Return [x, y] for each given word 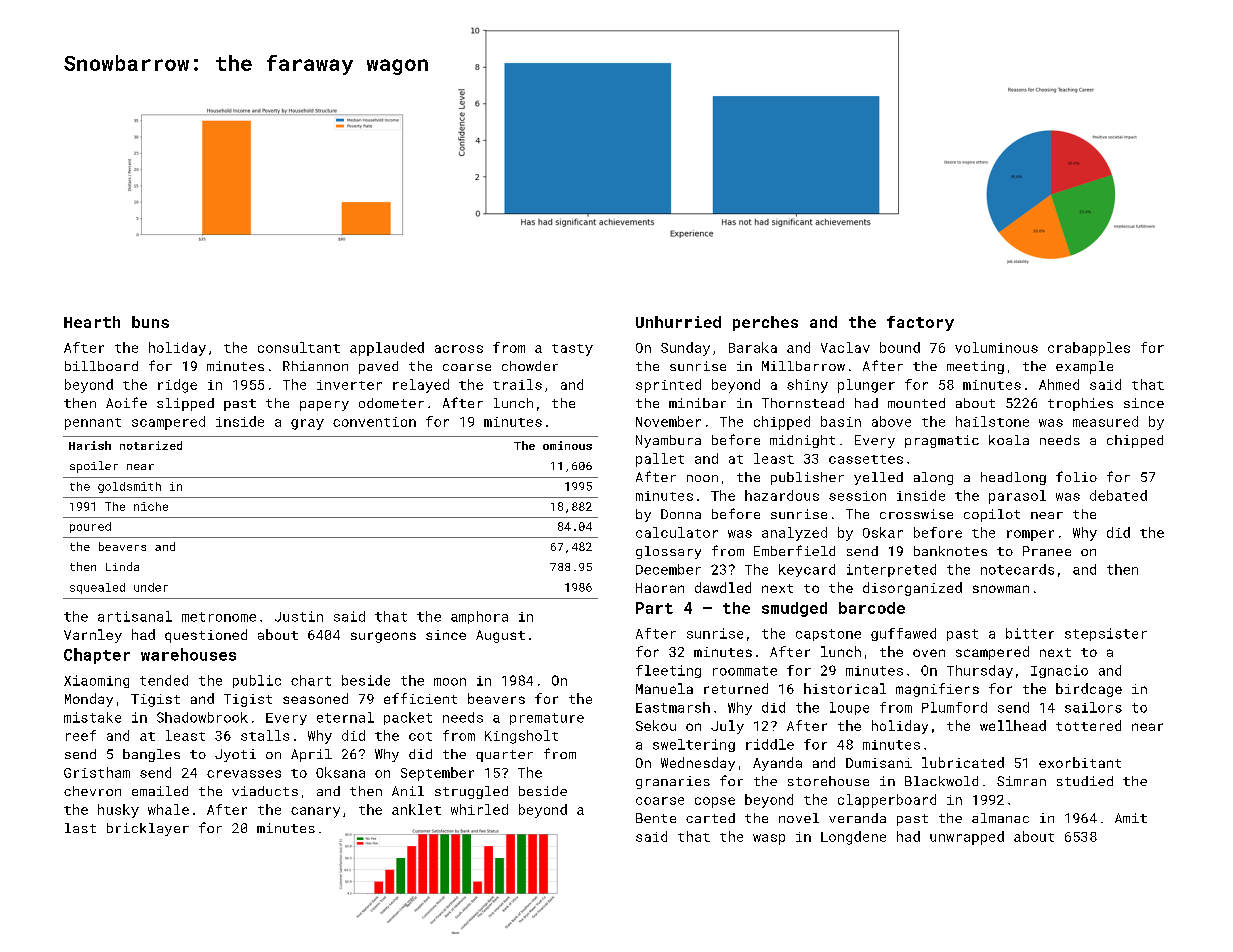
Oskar [883, 532]
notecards [1017, 569]
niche [151, 506]
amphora [479, 617]
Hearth [92, 322]
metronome [219, 617]
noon [702, 478]
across [459, 349]
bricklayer [148, 829]
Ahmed [1059, 384]
